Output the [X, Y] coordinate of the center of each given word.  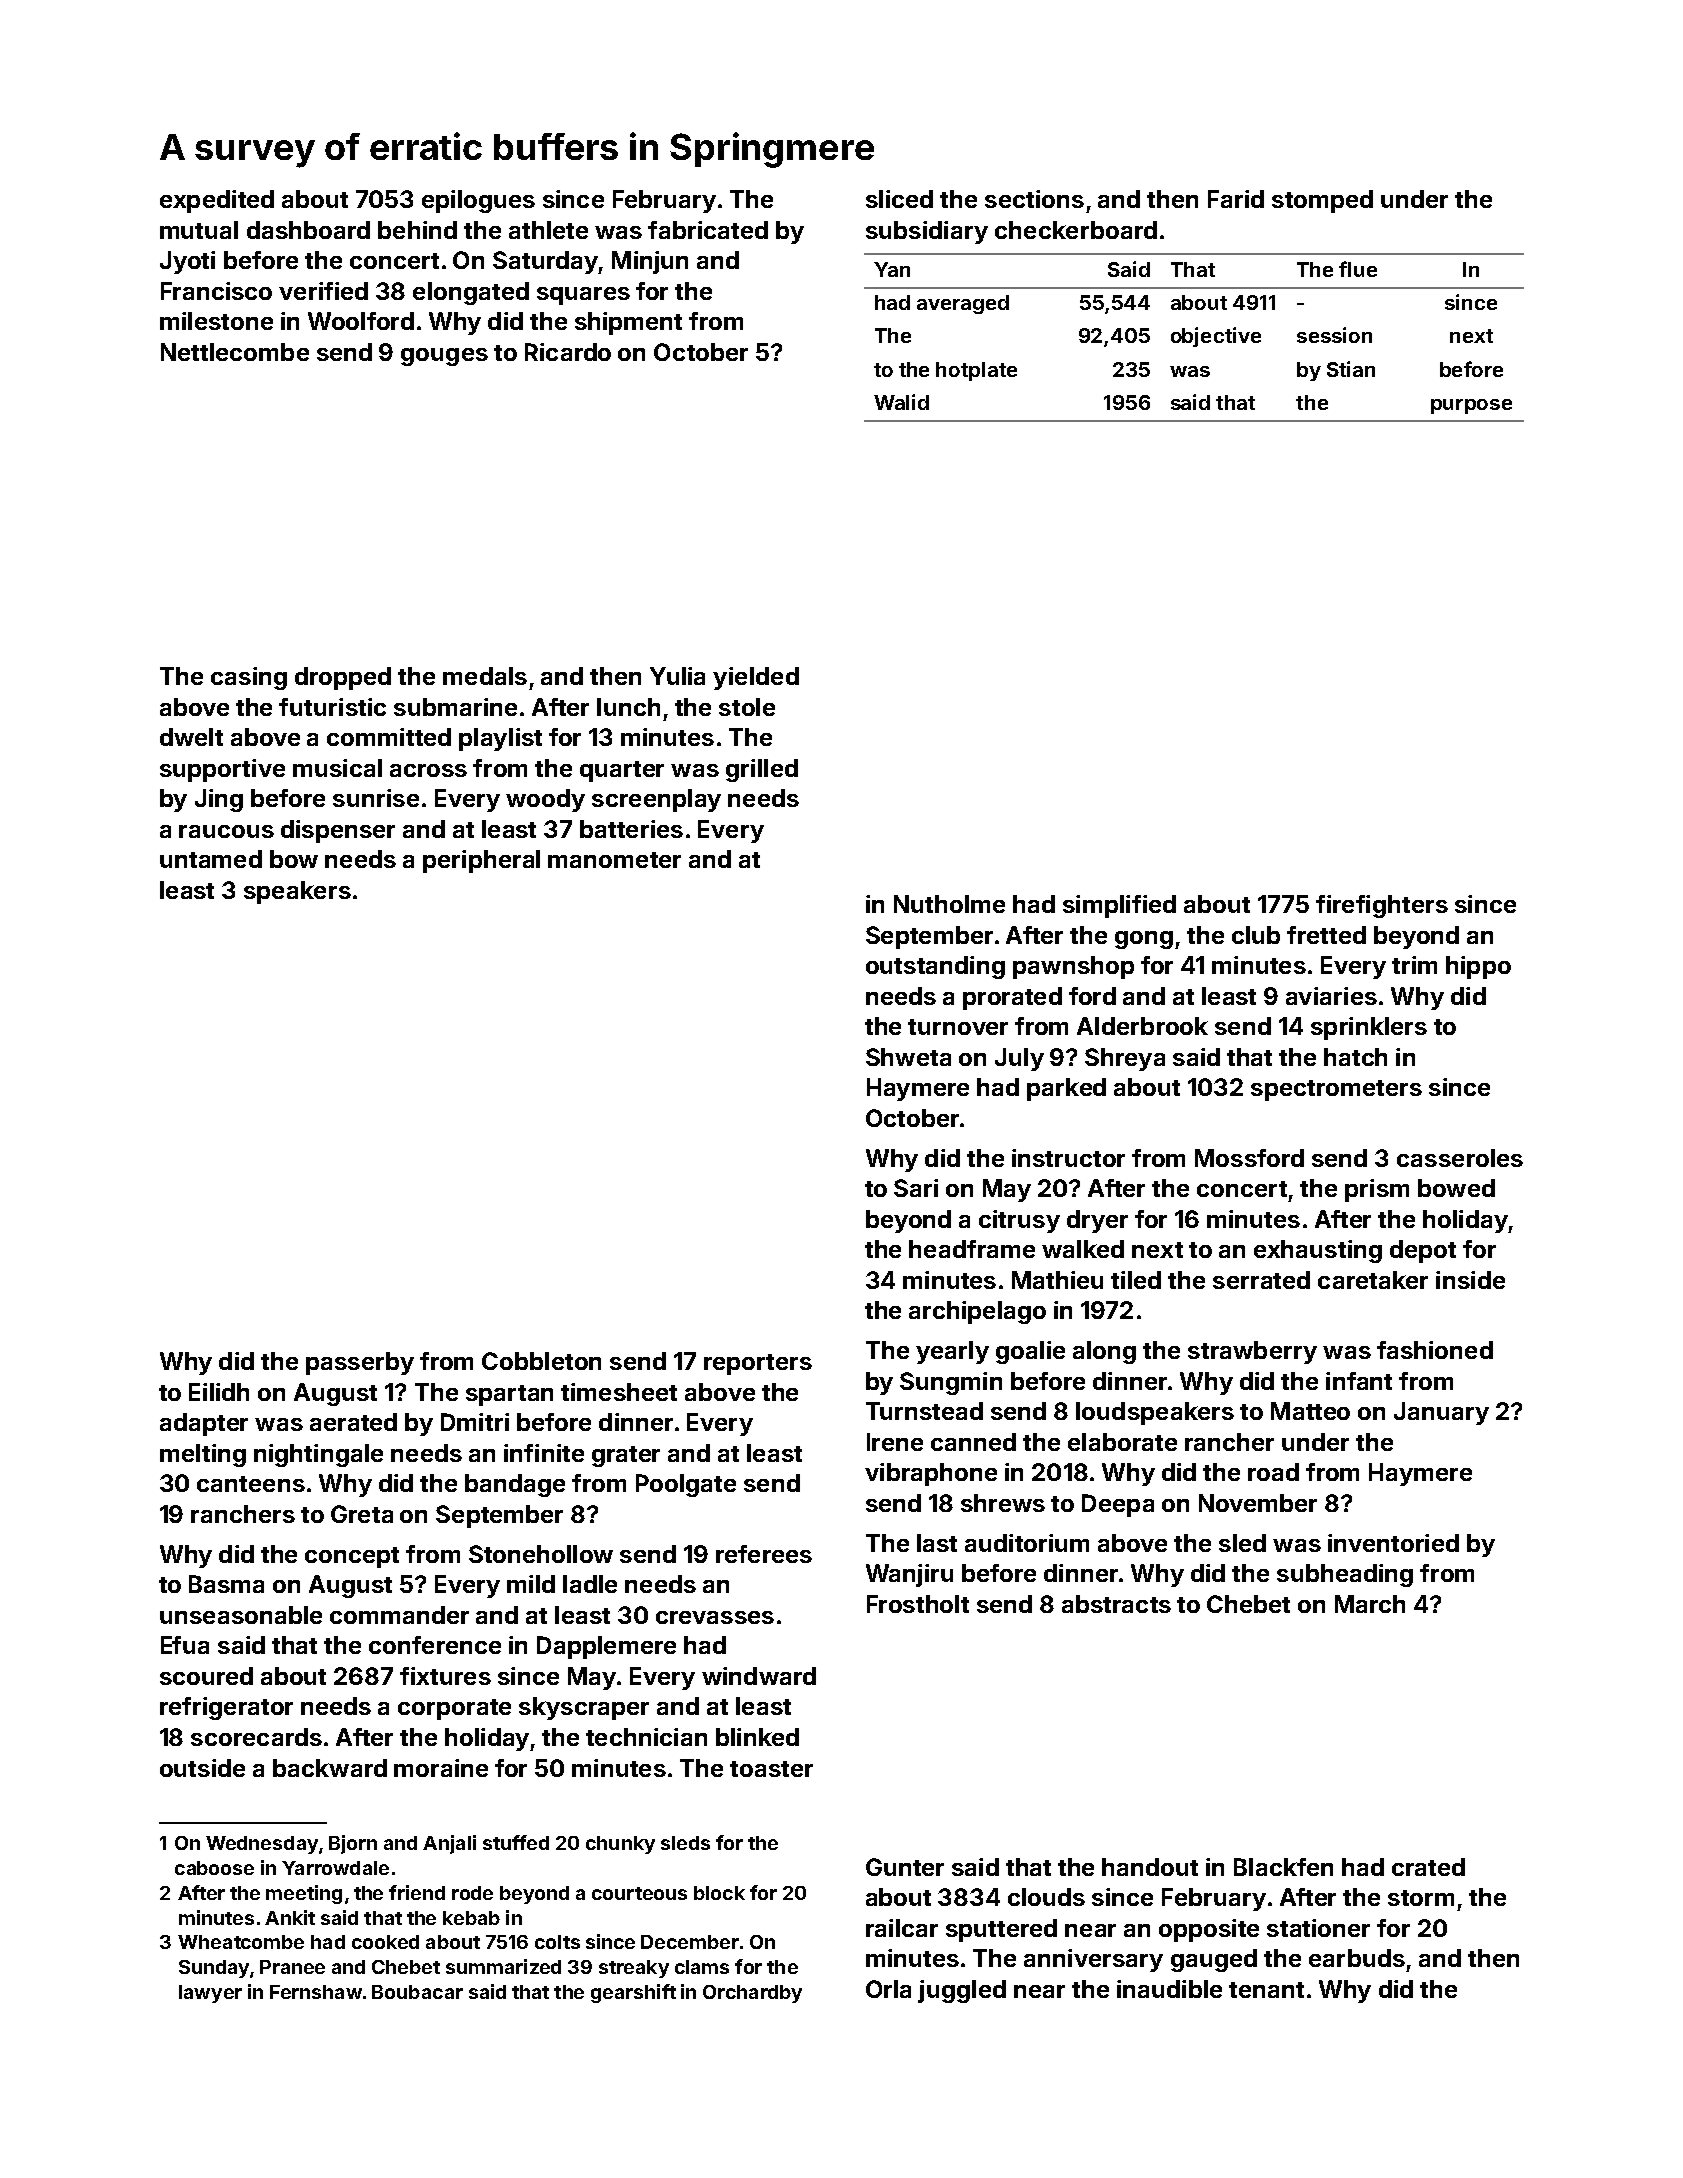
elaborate [1122, 1442]
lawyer [210, 1994]
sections [1034, 199]
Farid [1236, 199]
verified [323, 291]
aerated [353, 1422]
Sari [916, 1188]
